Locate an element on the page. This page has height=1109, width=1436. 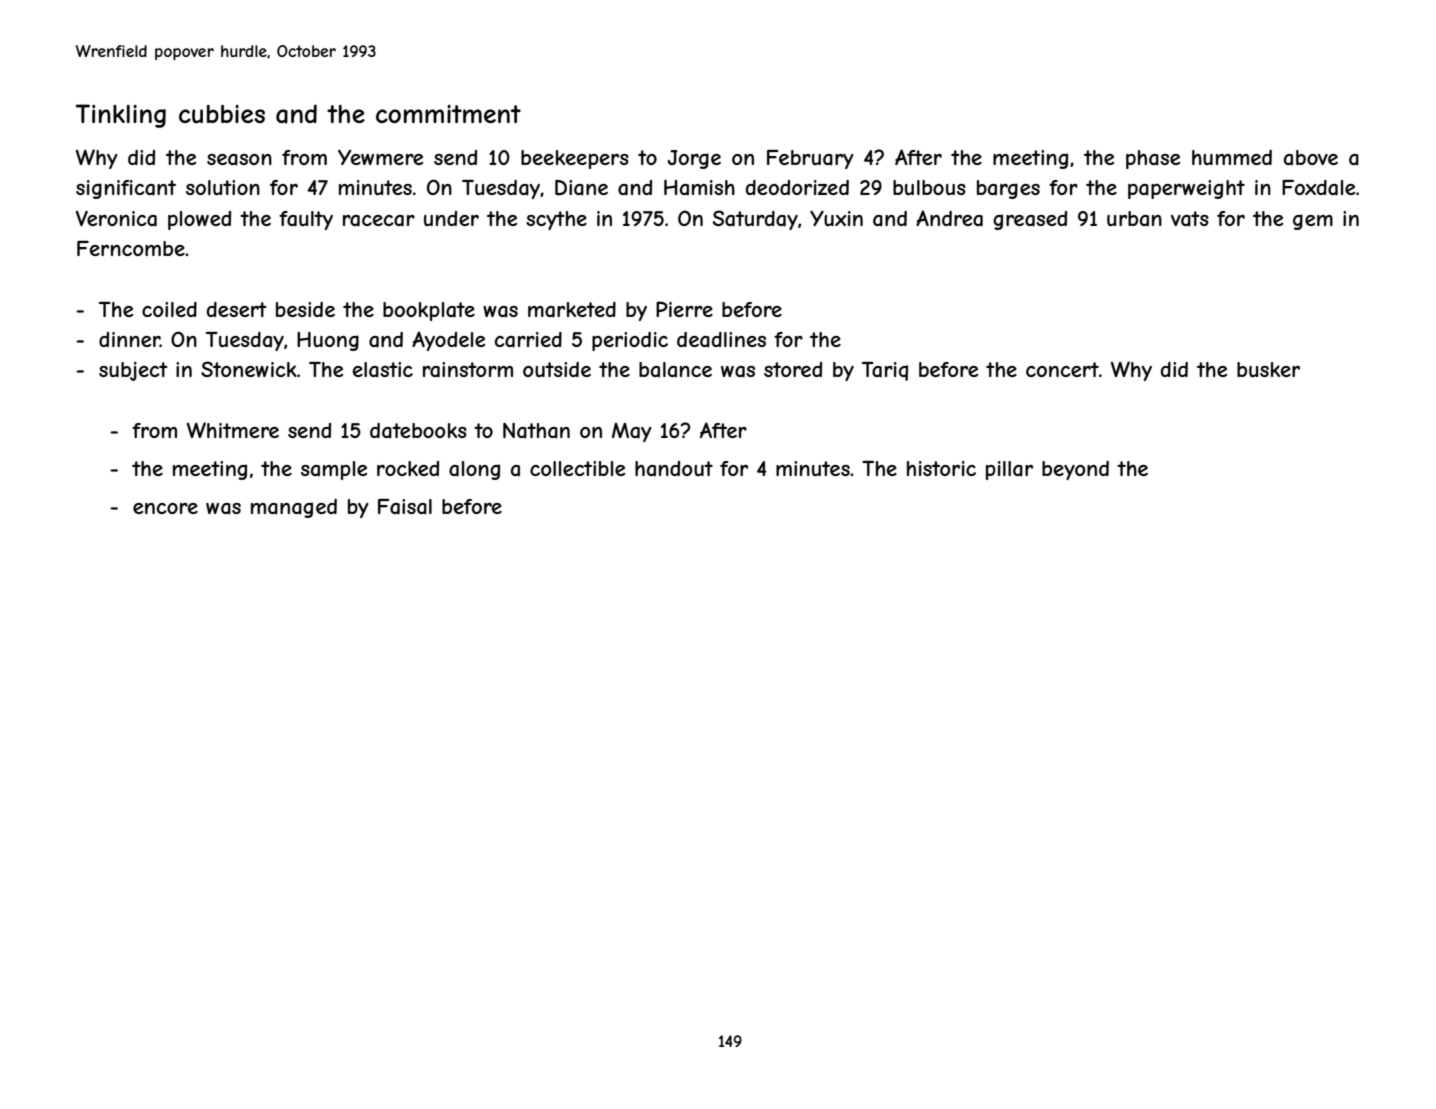
cubbies is located at coordinates (222, 114).
